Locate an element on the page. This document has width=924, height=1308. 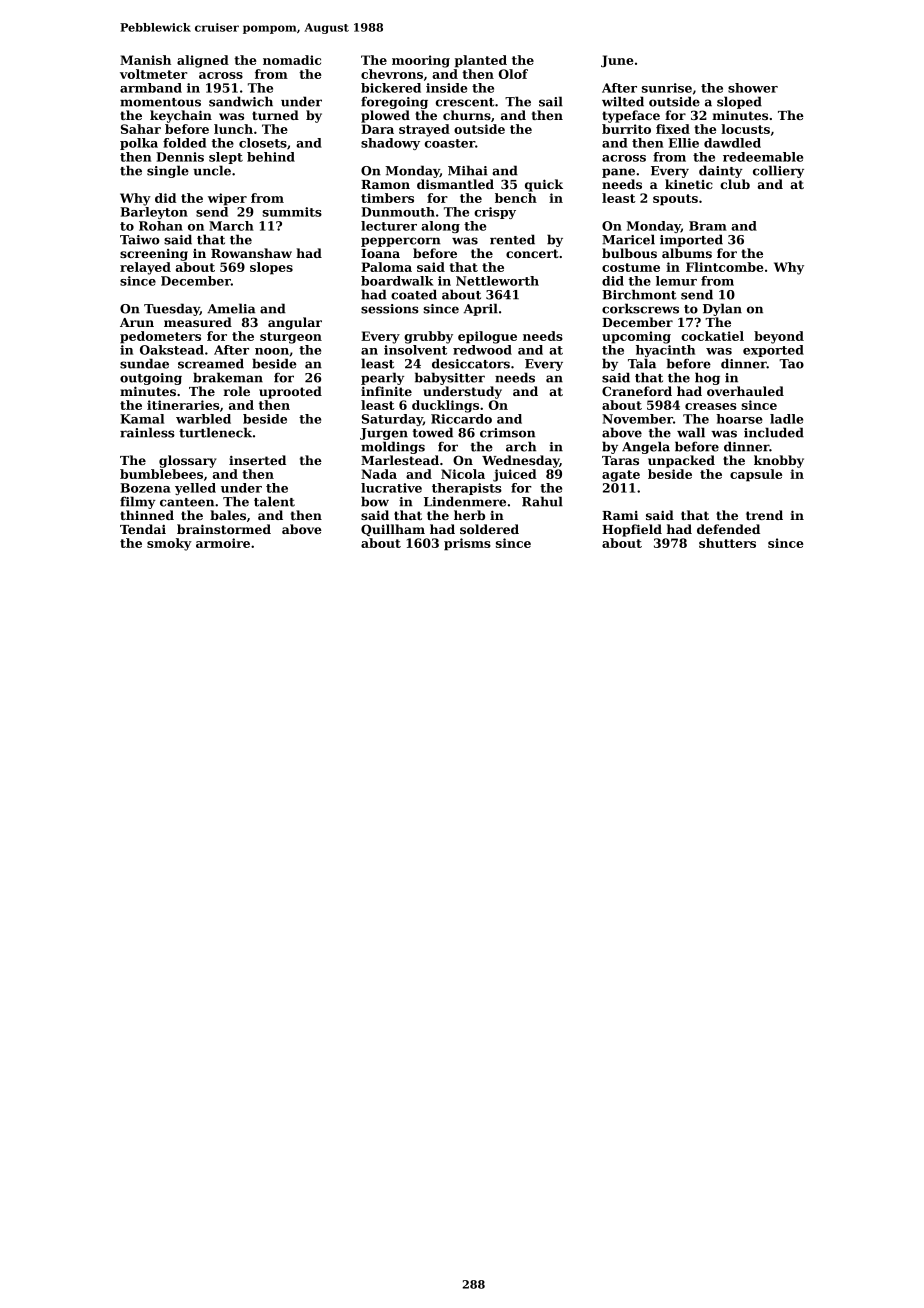
Angela is located at coordinates (646, 447).
